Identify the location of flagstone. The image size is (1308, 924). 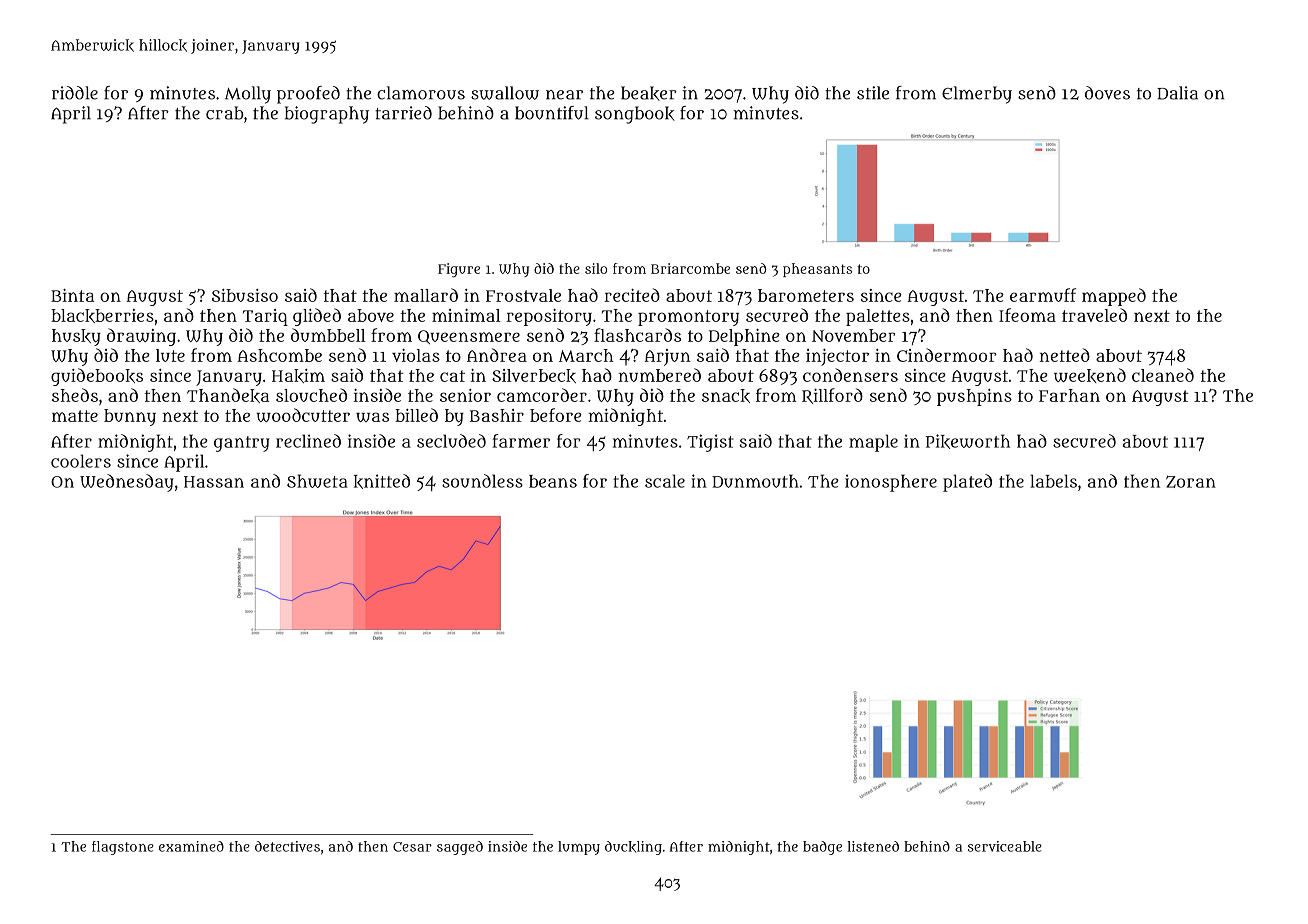
(123, 848).
